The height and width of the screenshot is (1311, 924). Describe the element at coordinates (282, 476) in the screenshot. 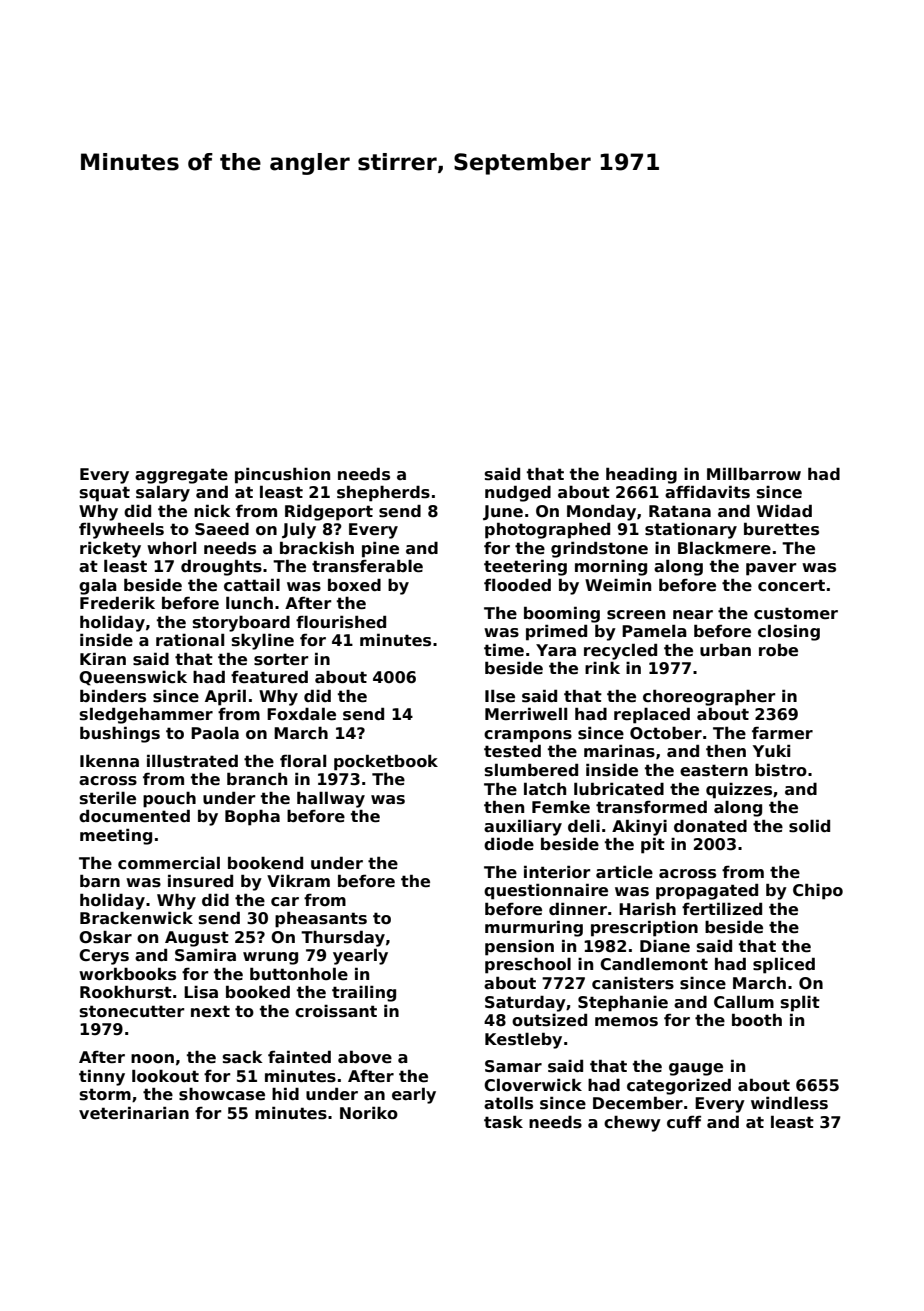

I see `pincushion` at that location.
